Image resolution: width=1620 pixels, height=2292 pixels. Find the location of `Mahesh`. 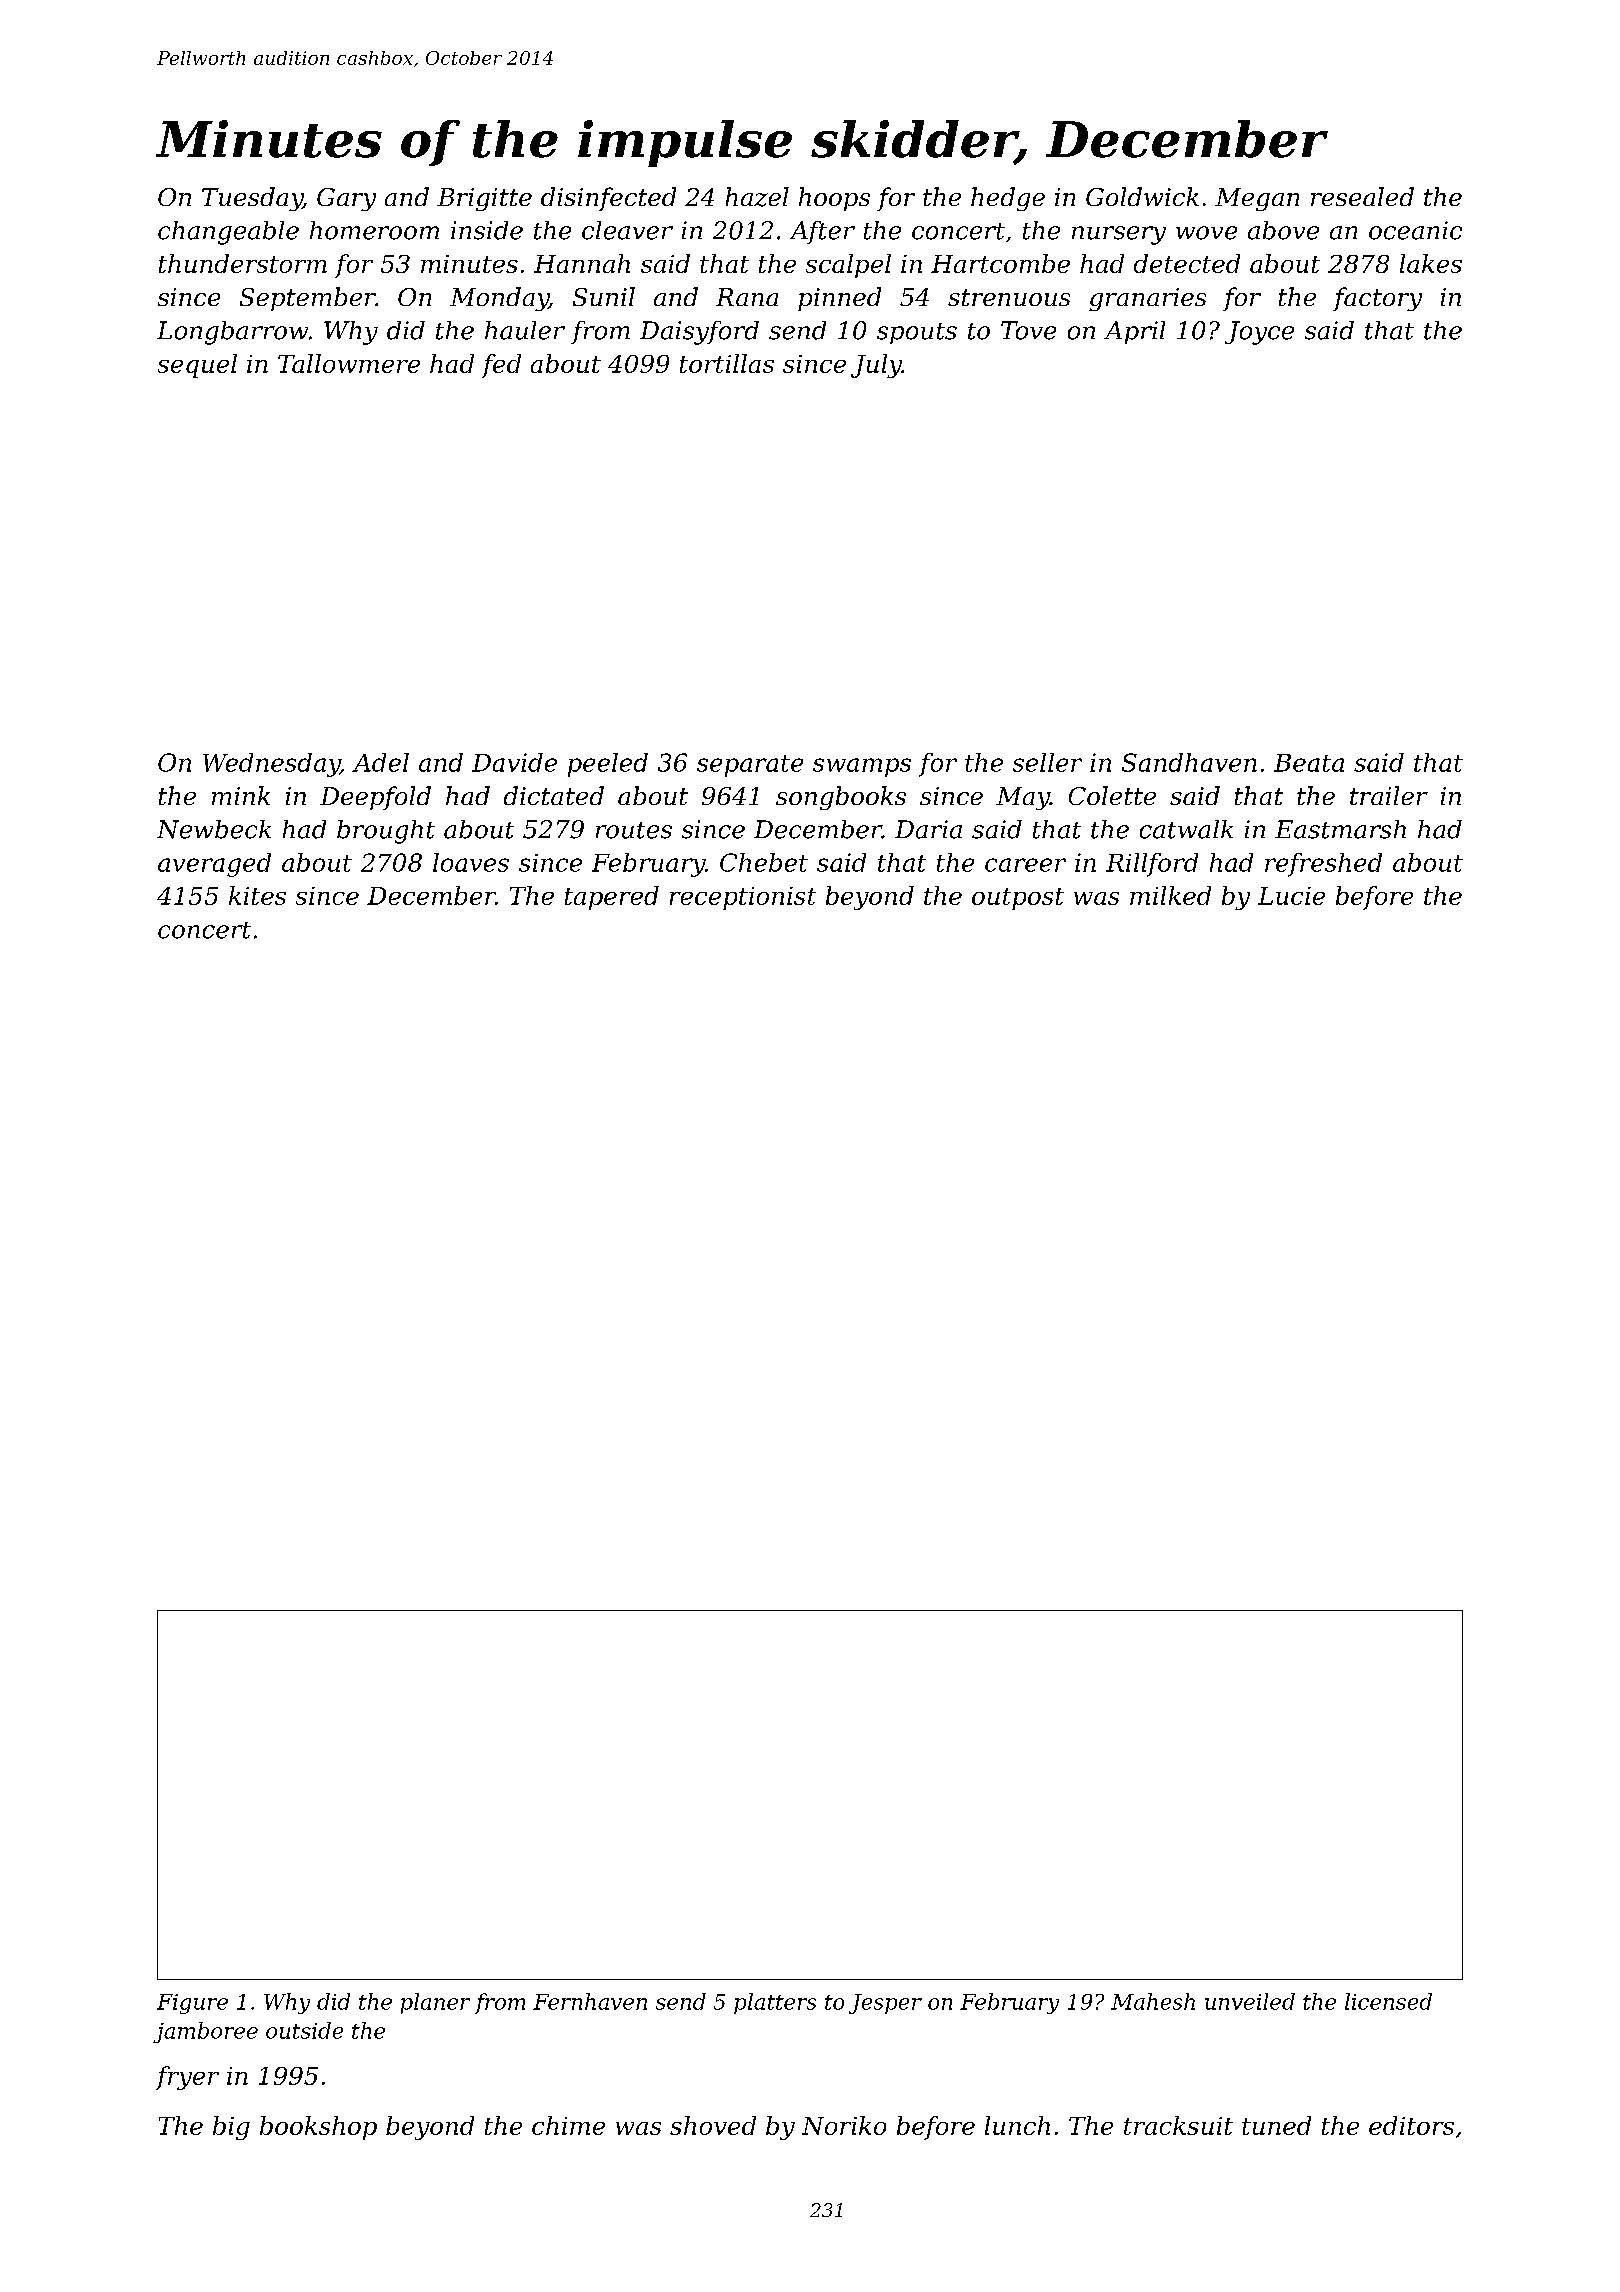

Mahesh is located at coordinates (1153, 2001).
